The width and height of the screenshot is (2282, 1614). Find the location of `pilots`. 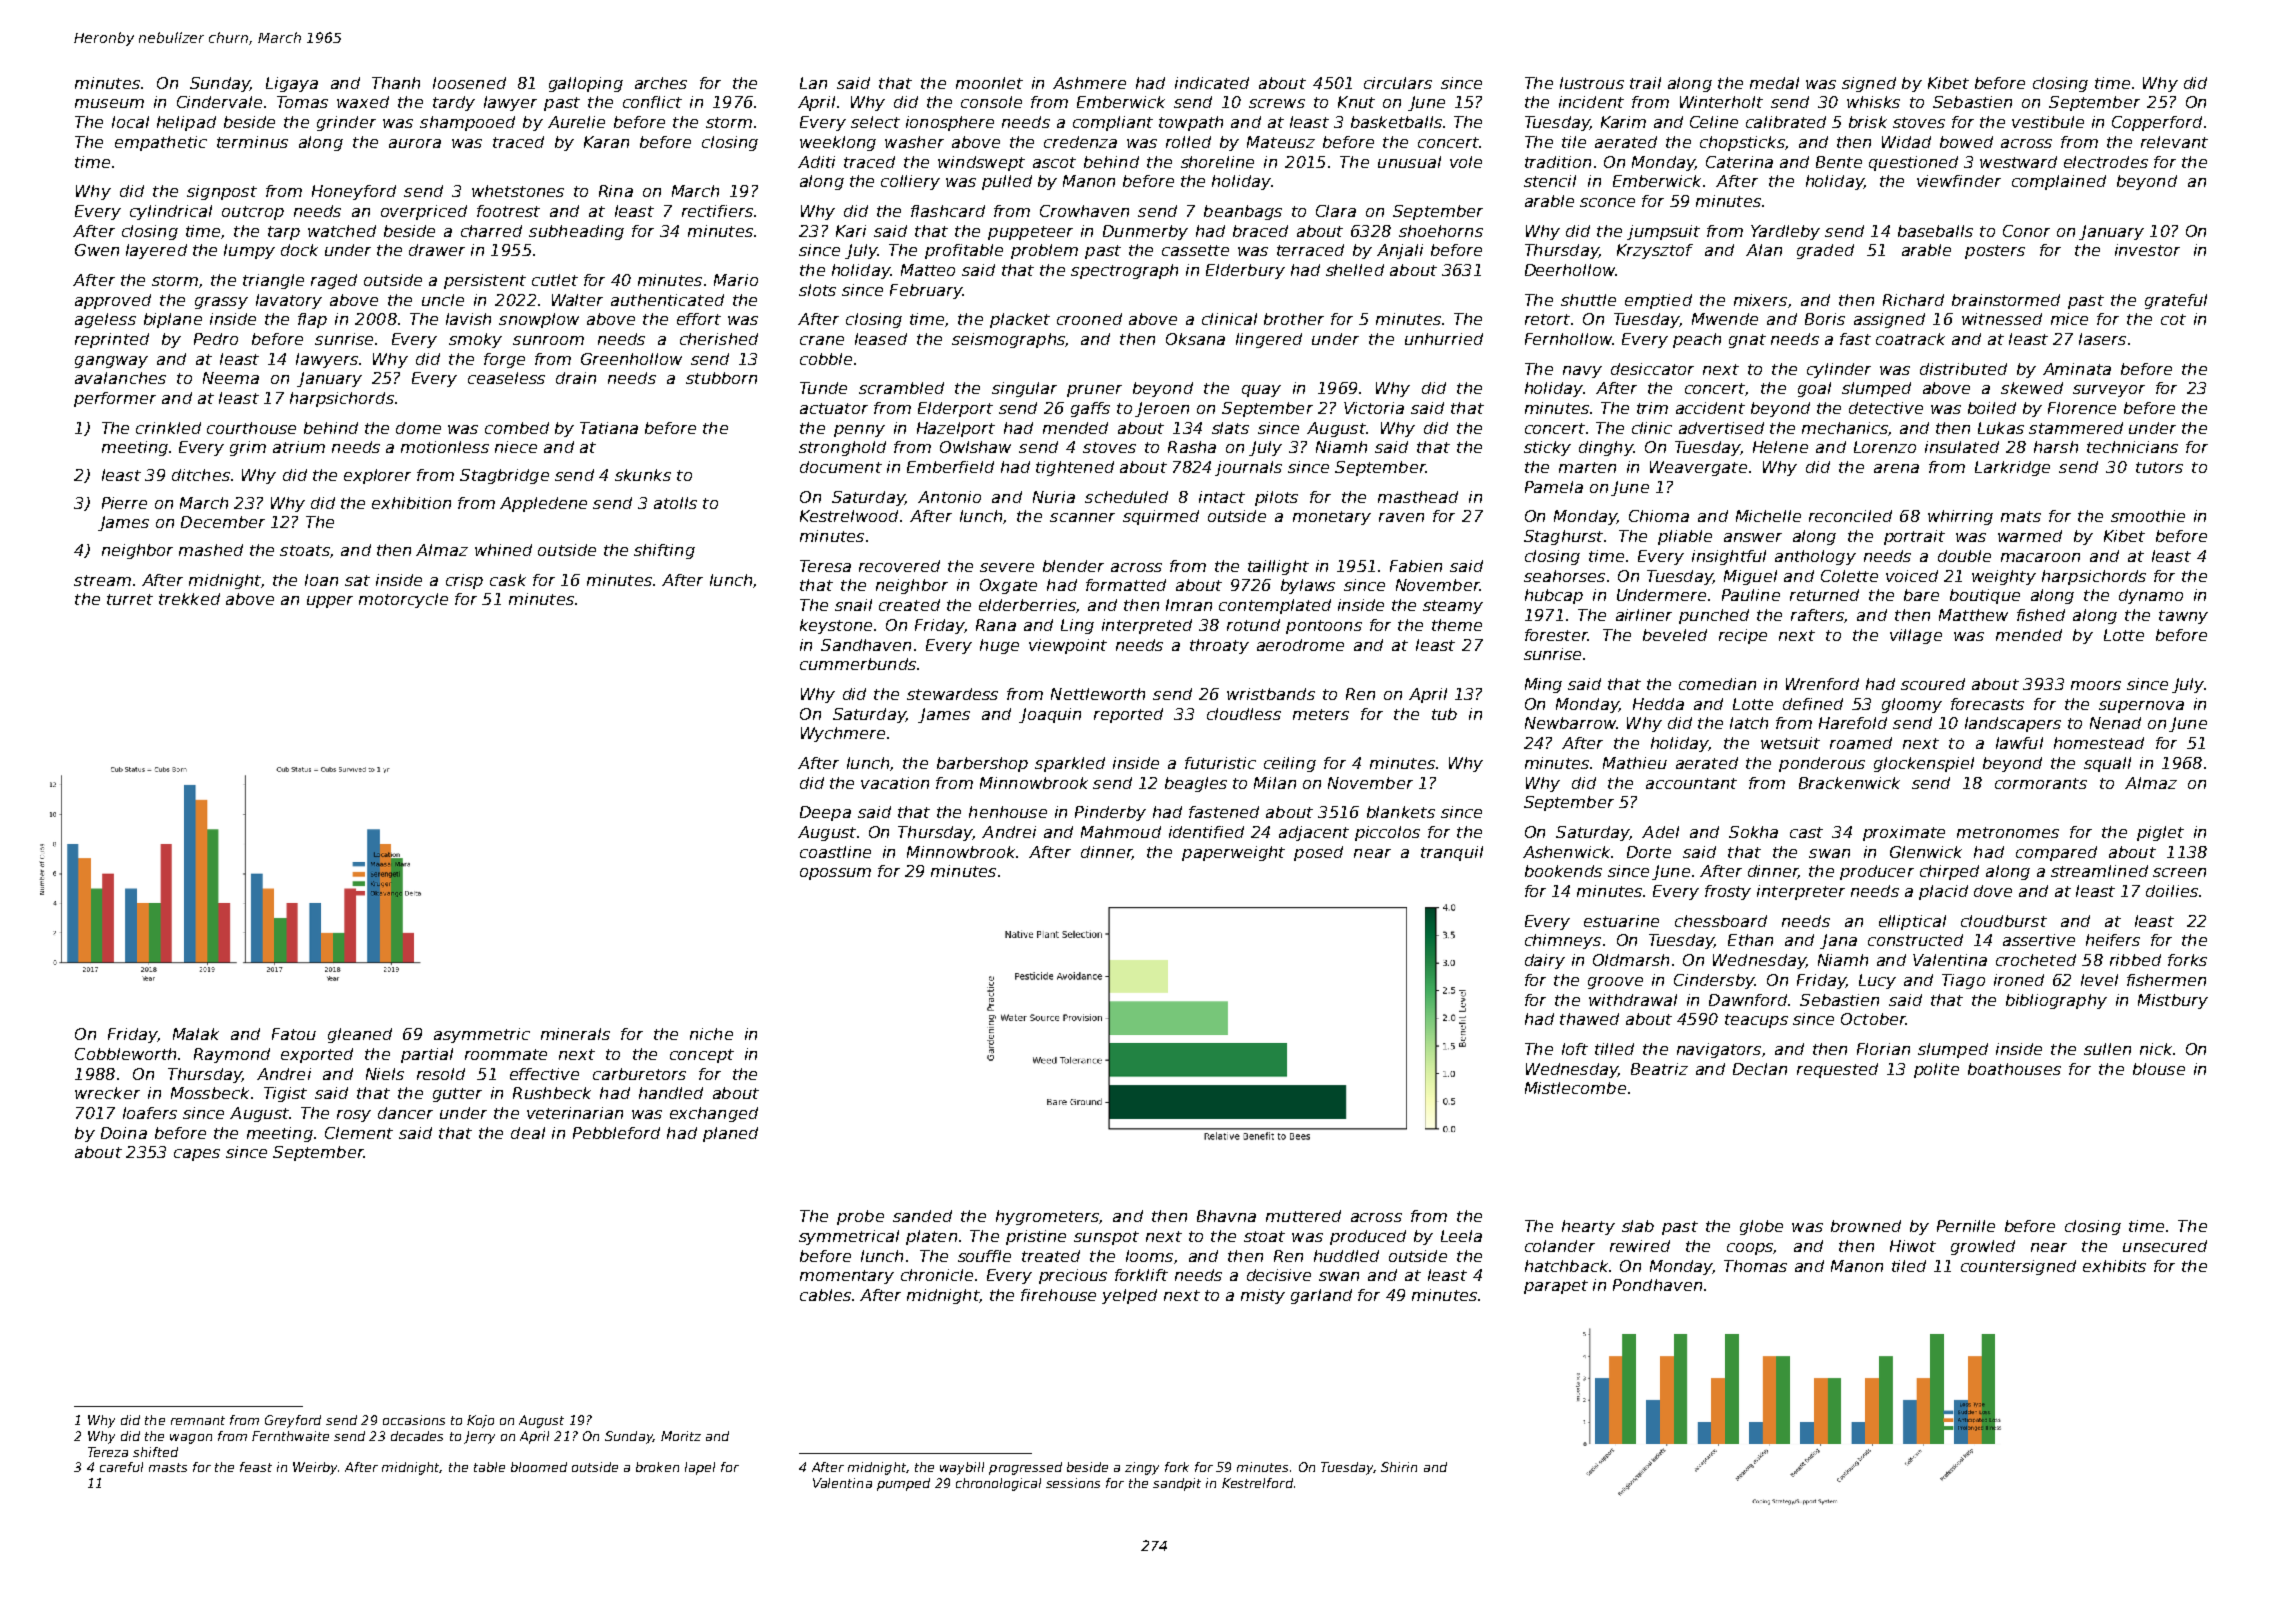

pilots is located at coordinates (1276, 498).
